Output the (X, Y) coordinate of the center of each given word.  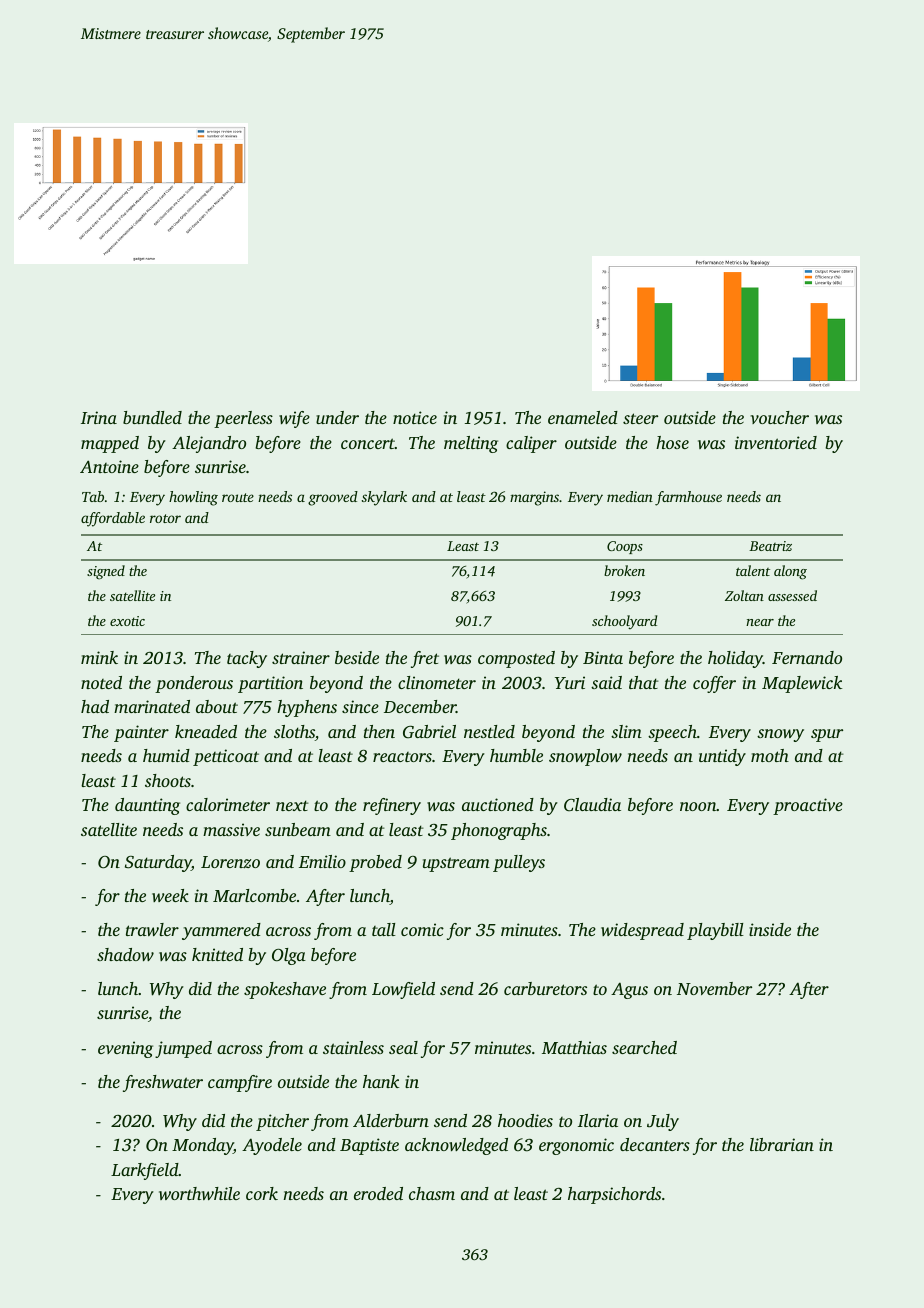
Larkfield (145, 1171)
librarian (782, 1144)
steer (640, 418)
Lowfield (403, 990)
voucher (780, 417)
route (238, 497)
